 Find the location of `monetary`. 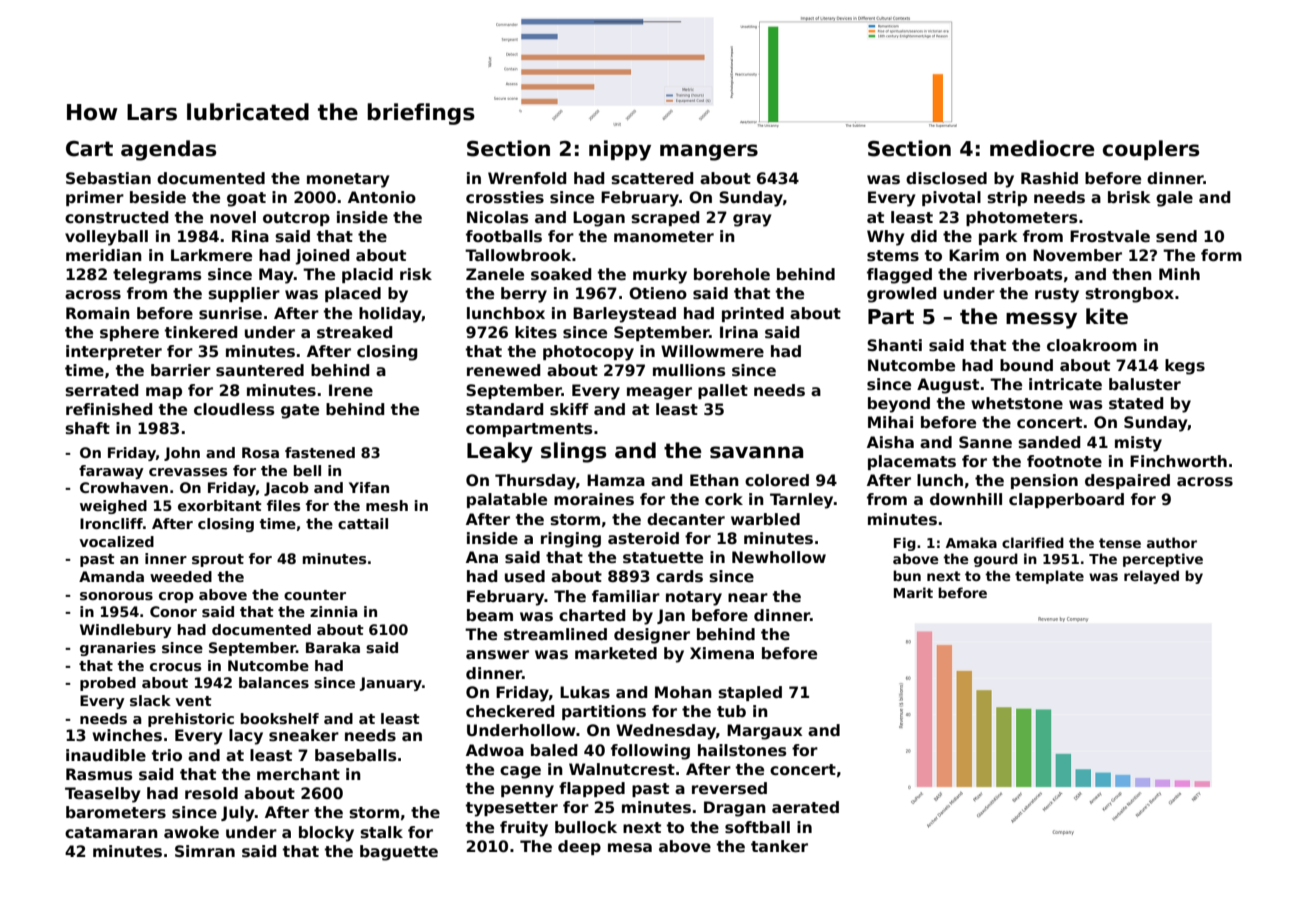

monetary is located at coordinates (348, 180).
